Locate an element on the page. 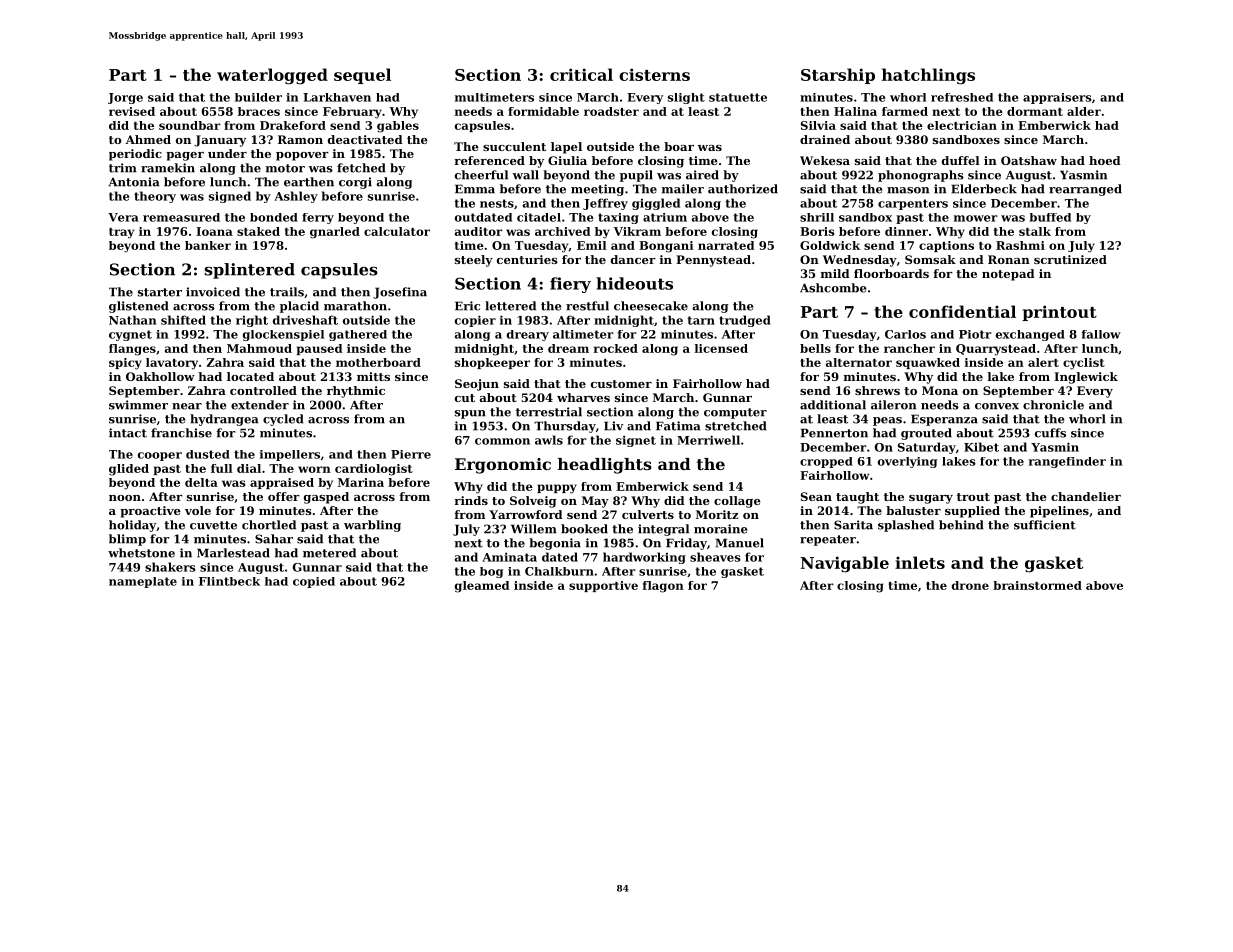  peas is located at coordinates (887, 421).
